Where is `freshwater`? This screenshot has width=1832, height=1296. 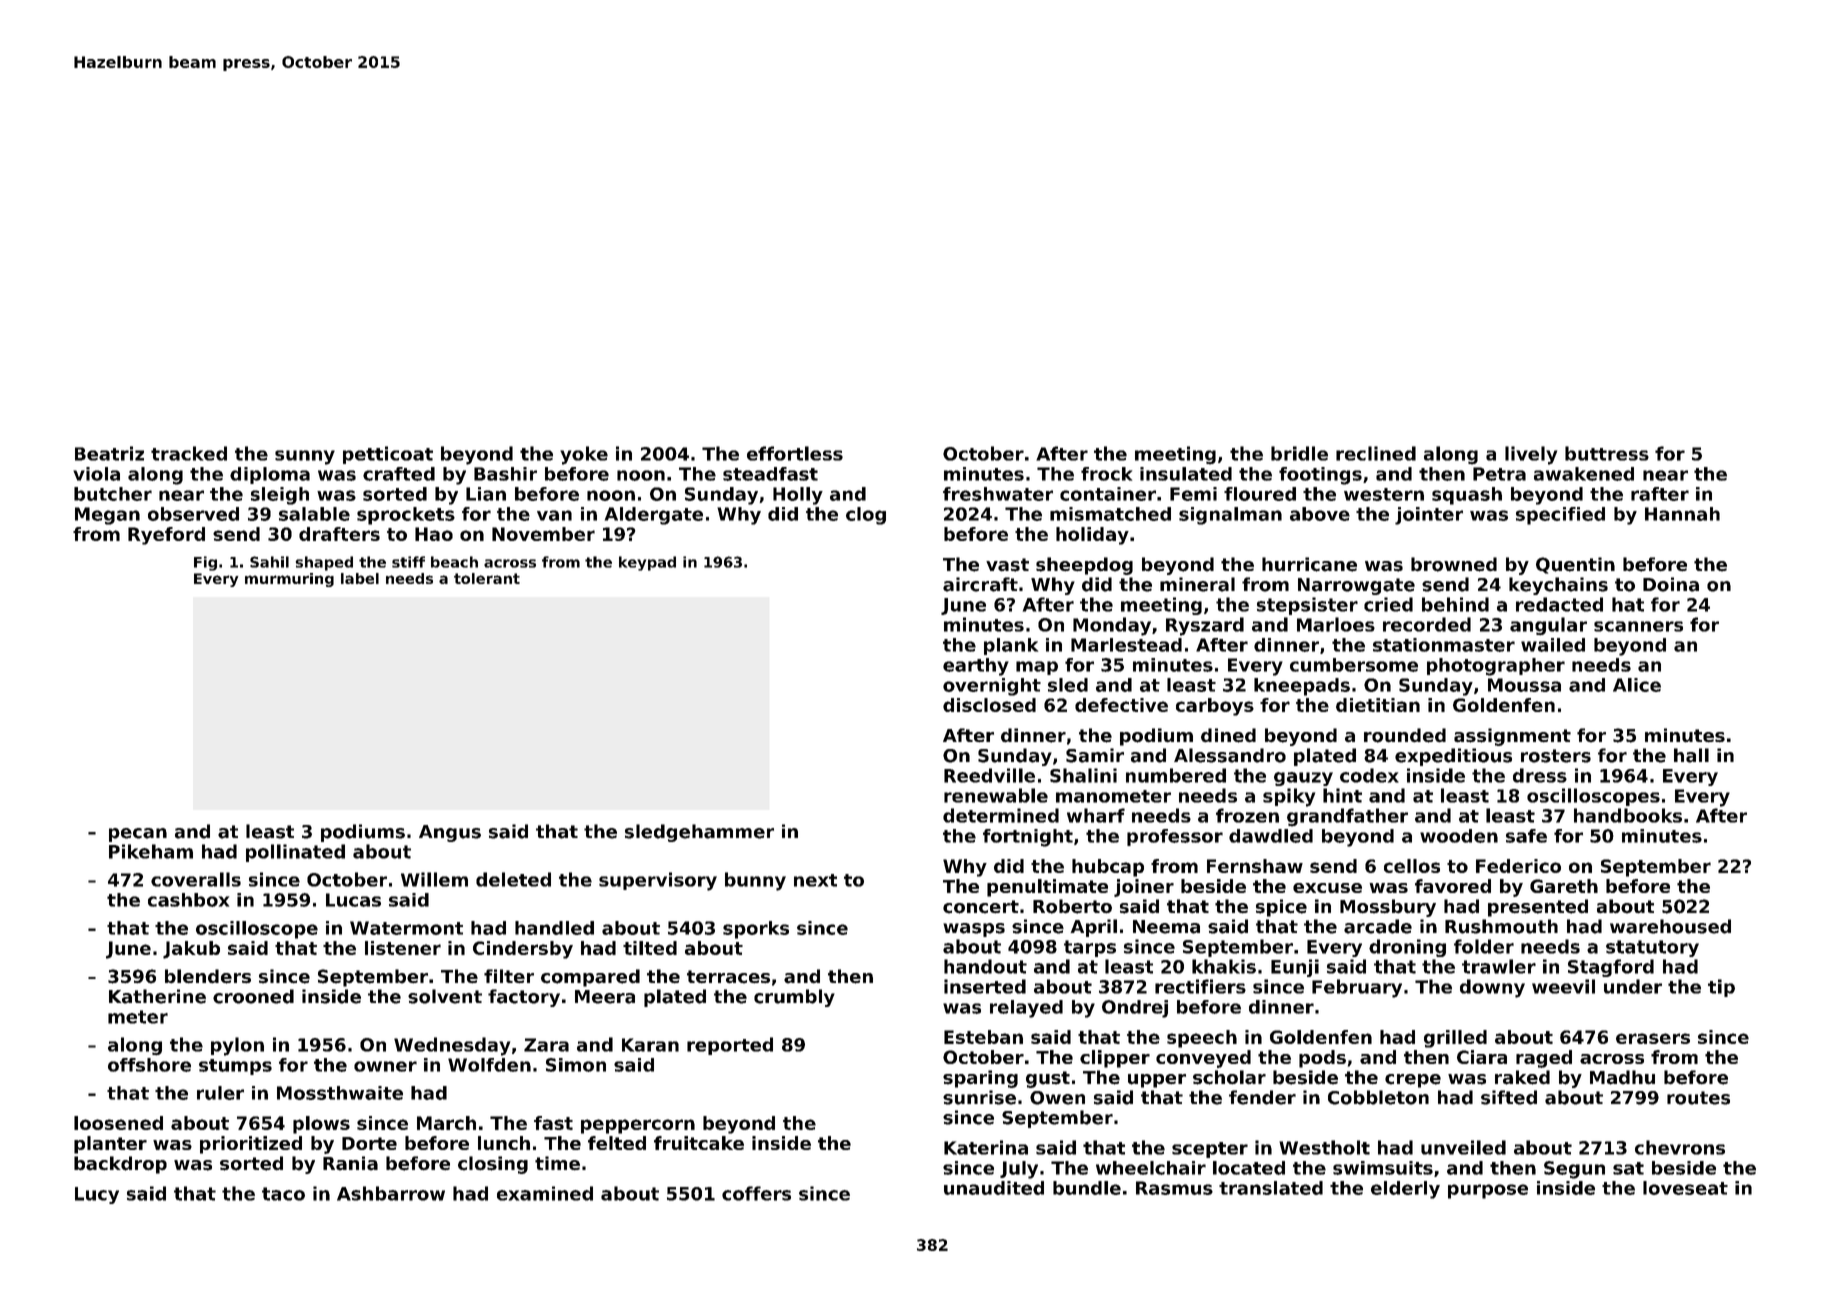
freshwater is located at coordinates (998, 494).
